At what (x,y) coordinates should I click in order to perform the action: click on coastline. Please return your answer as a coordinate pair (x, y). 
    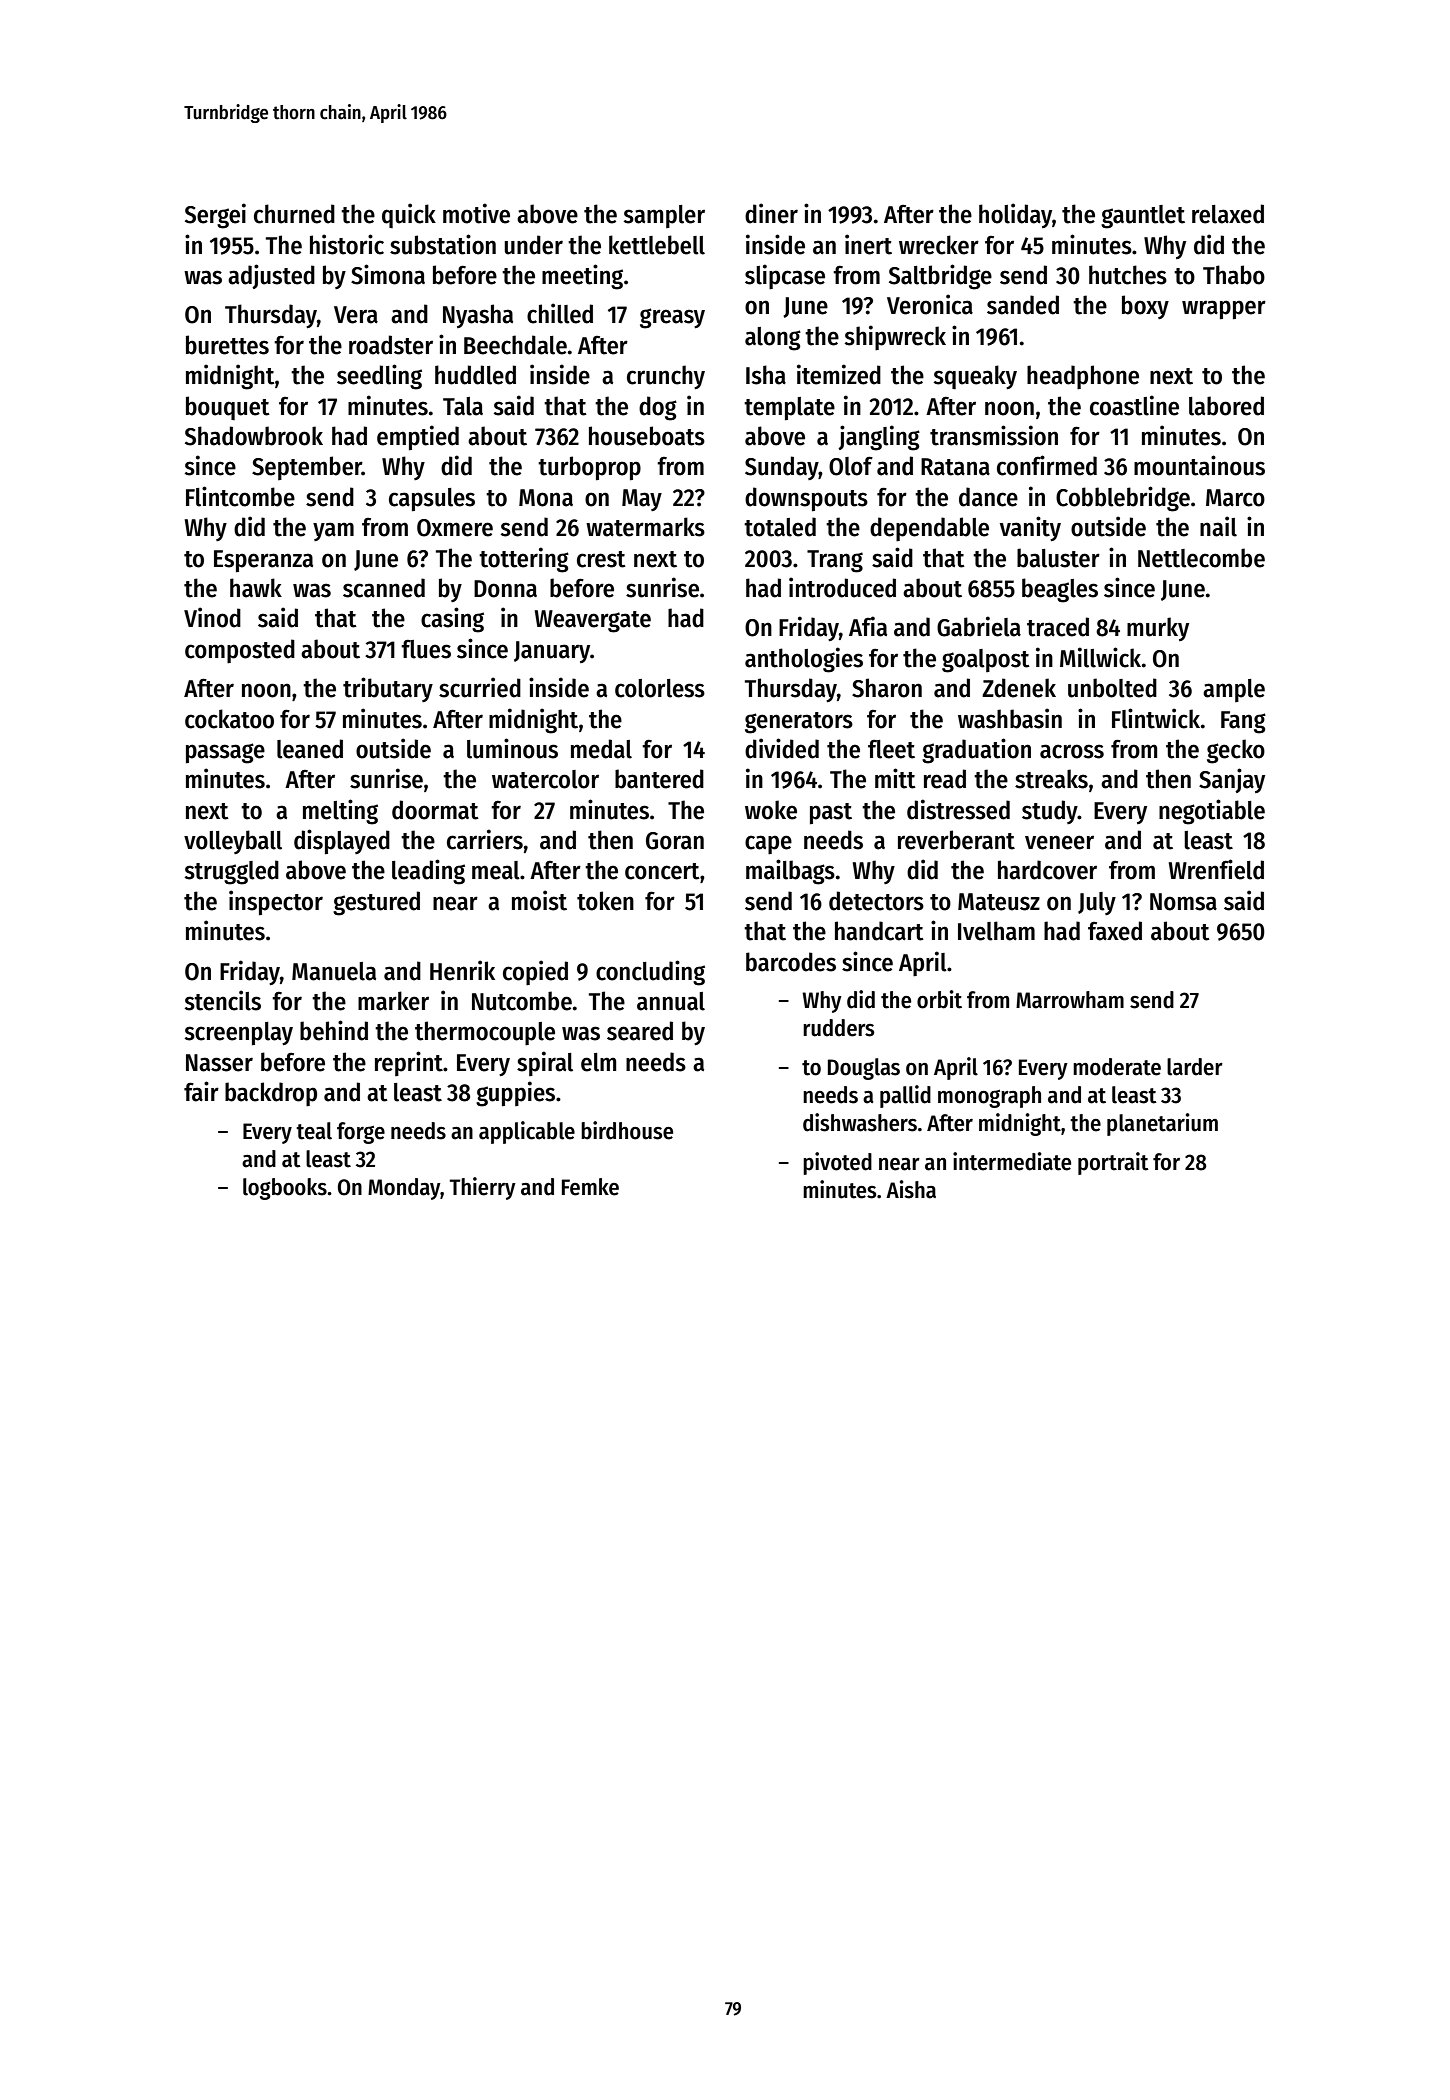
    Looking at the image, I should click on (1134, 405).
